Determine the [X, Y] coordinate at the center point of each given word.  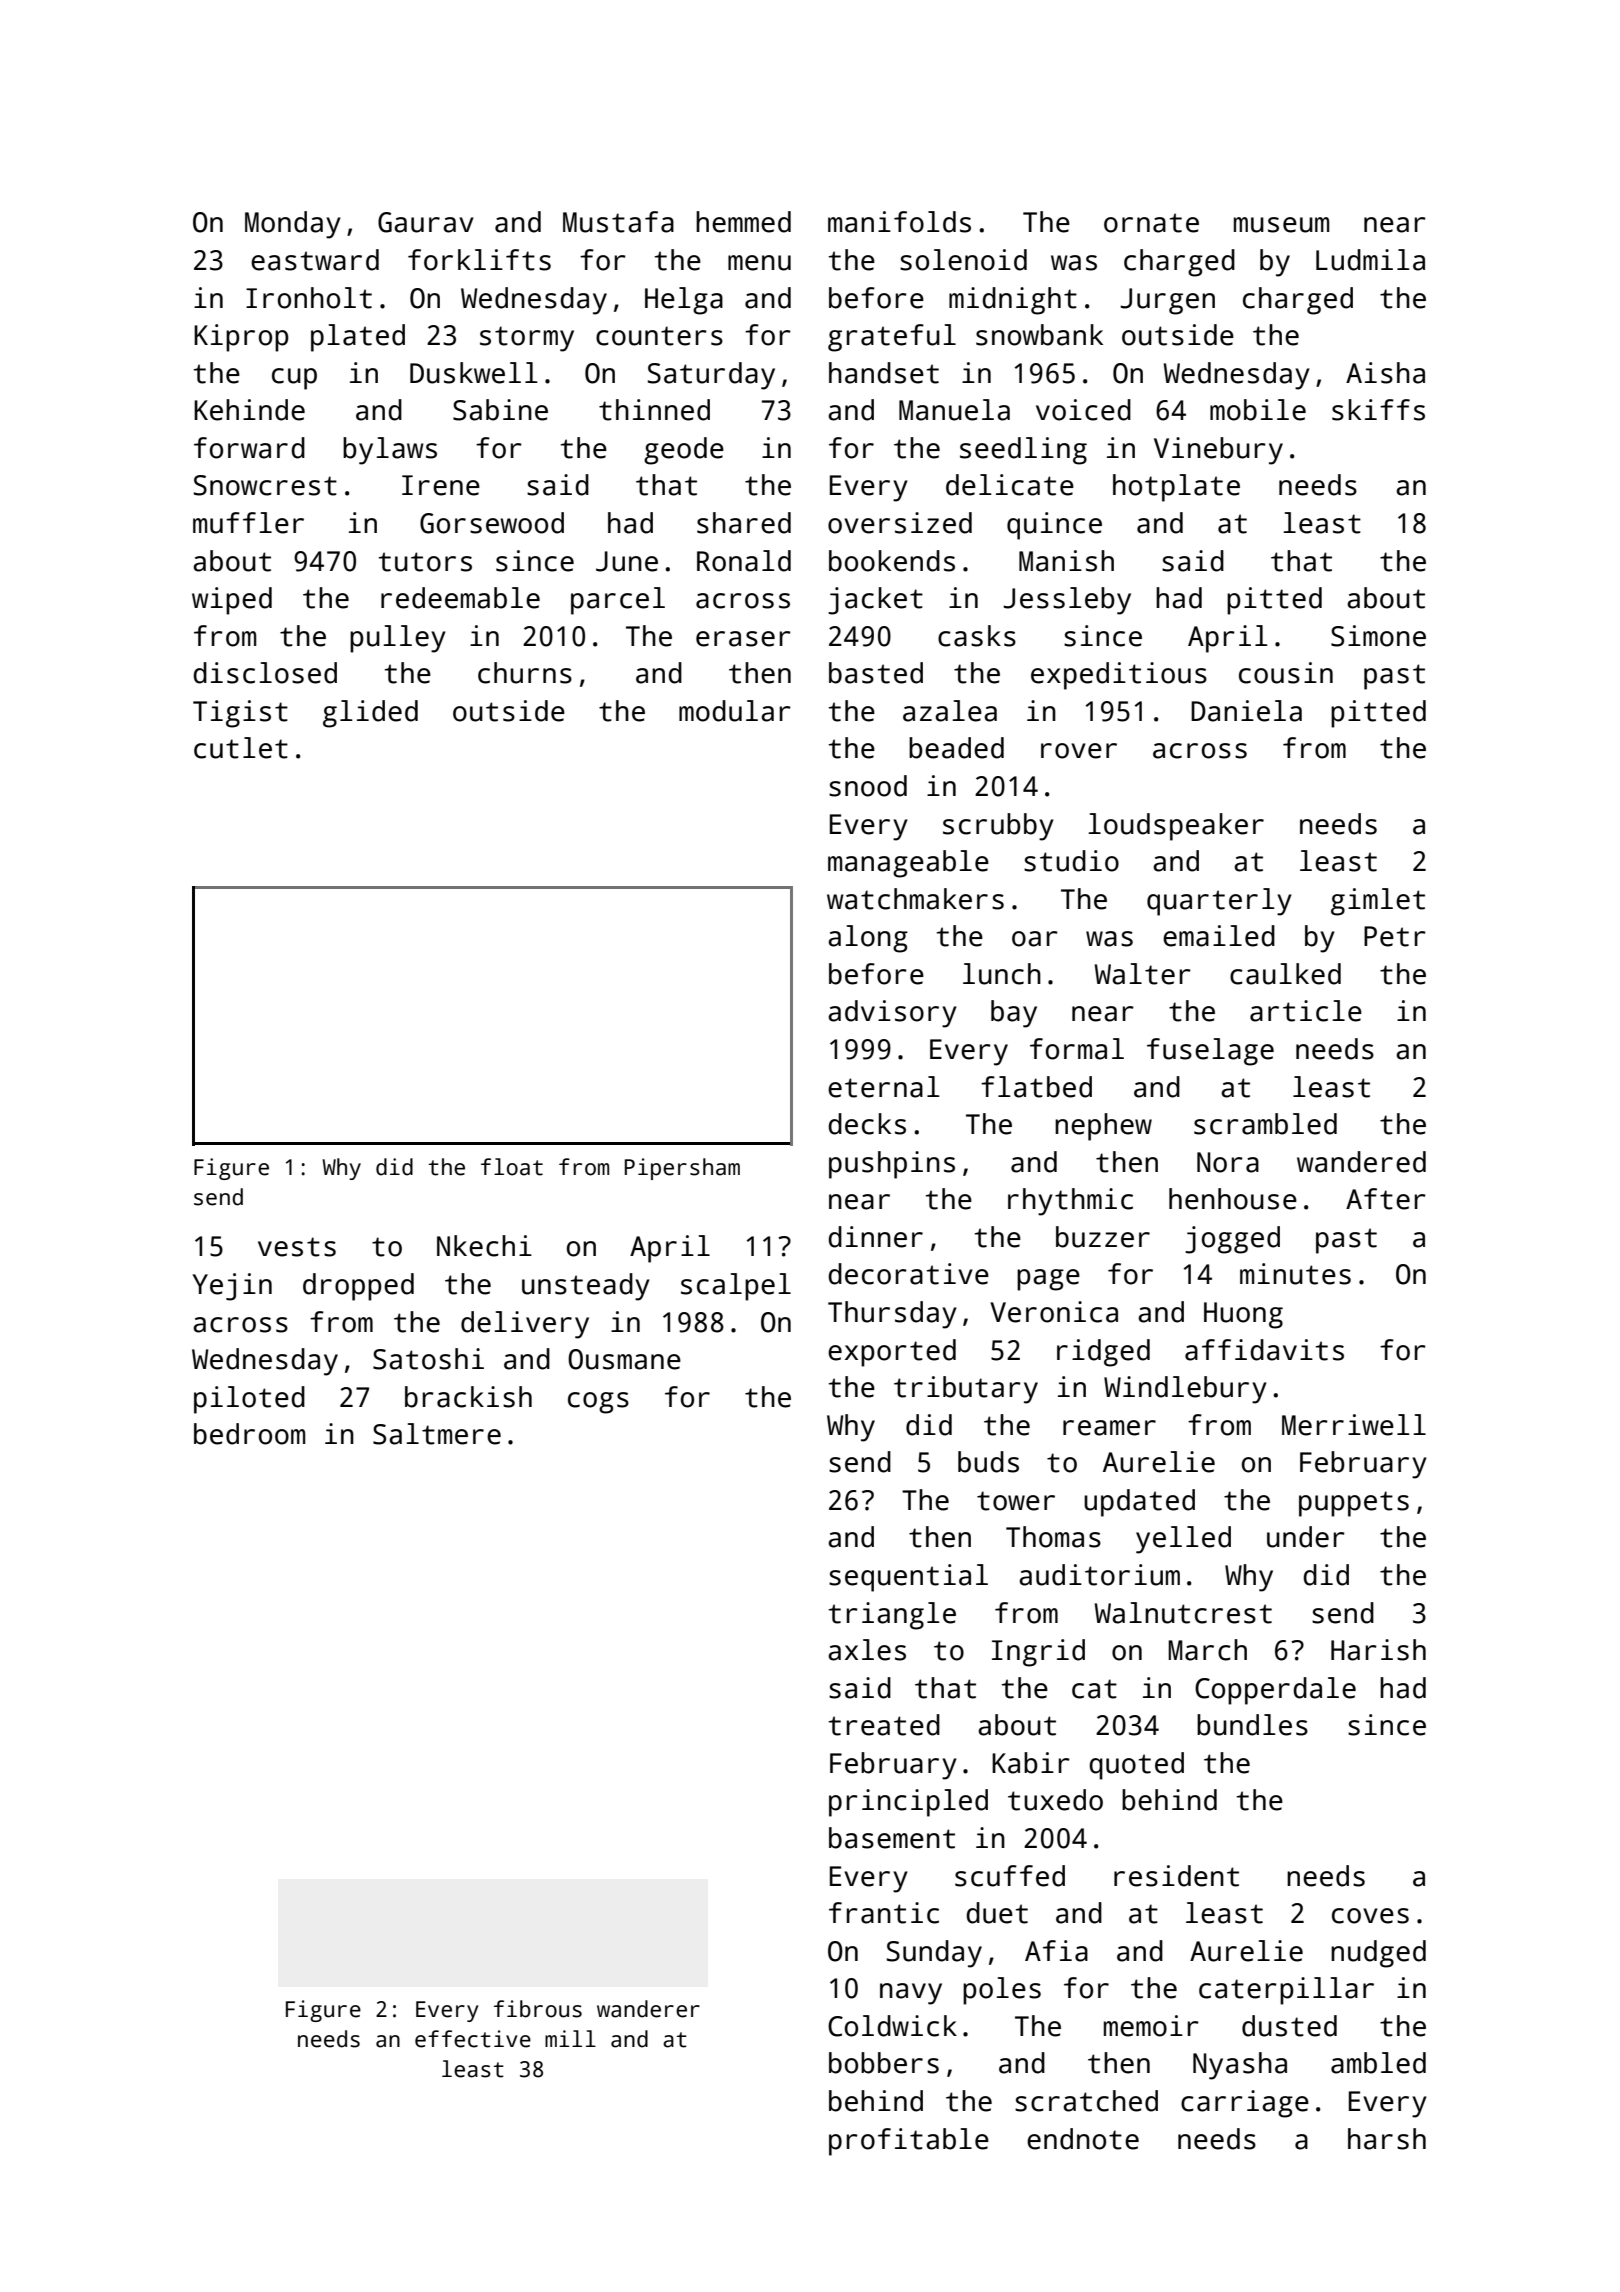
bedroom [249, 1434]
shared [744, 523]
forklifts [479, 260]
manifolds [899, 222]
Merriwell [1354, 1425]
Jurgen [1167, 301]
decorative [908, 1274]
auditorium [1099, 1575]
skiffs [1378, 410]
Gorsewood [492, 523]
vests [297, 1247]
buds [988, 1462]
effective [473, 2039]
